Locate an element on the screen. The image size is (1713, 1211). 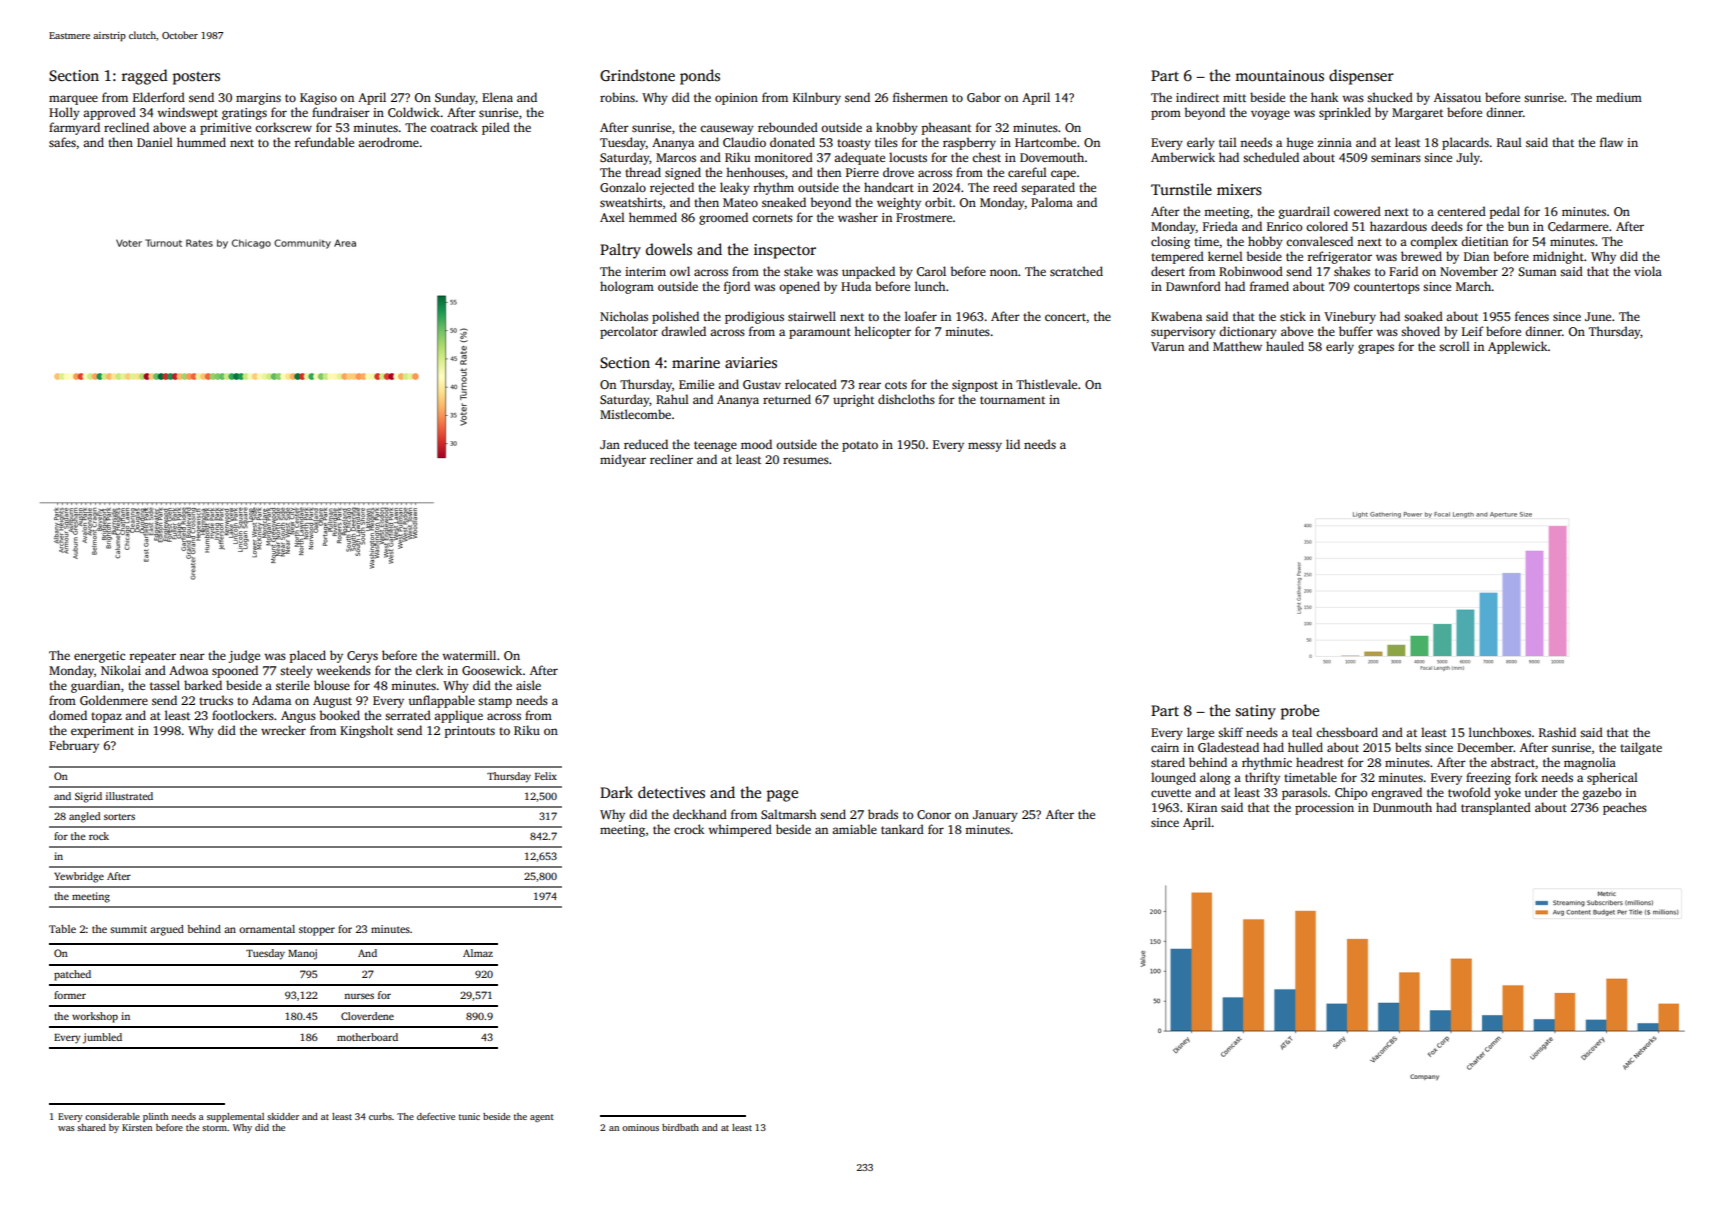
Dunmouth is located at coordinates (1402, 807).
